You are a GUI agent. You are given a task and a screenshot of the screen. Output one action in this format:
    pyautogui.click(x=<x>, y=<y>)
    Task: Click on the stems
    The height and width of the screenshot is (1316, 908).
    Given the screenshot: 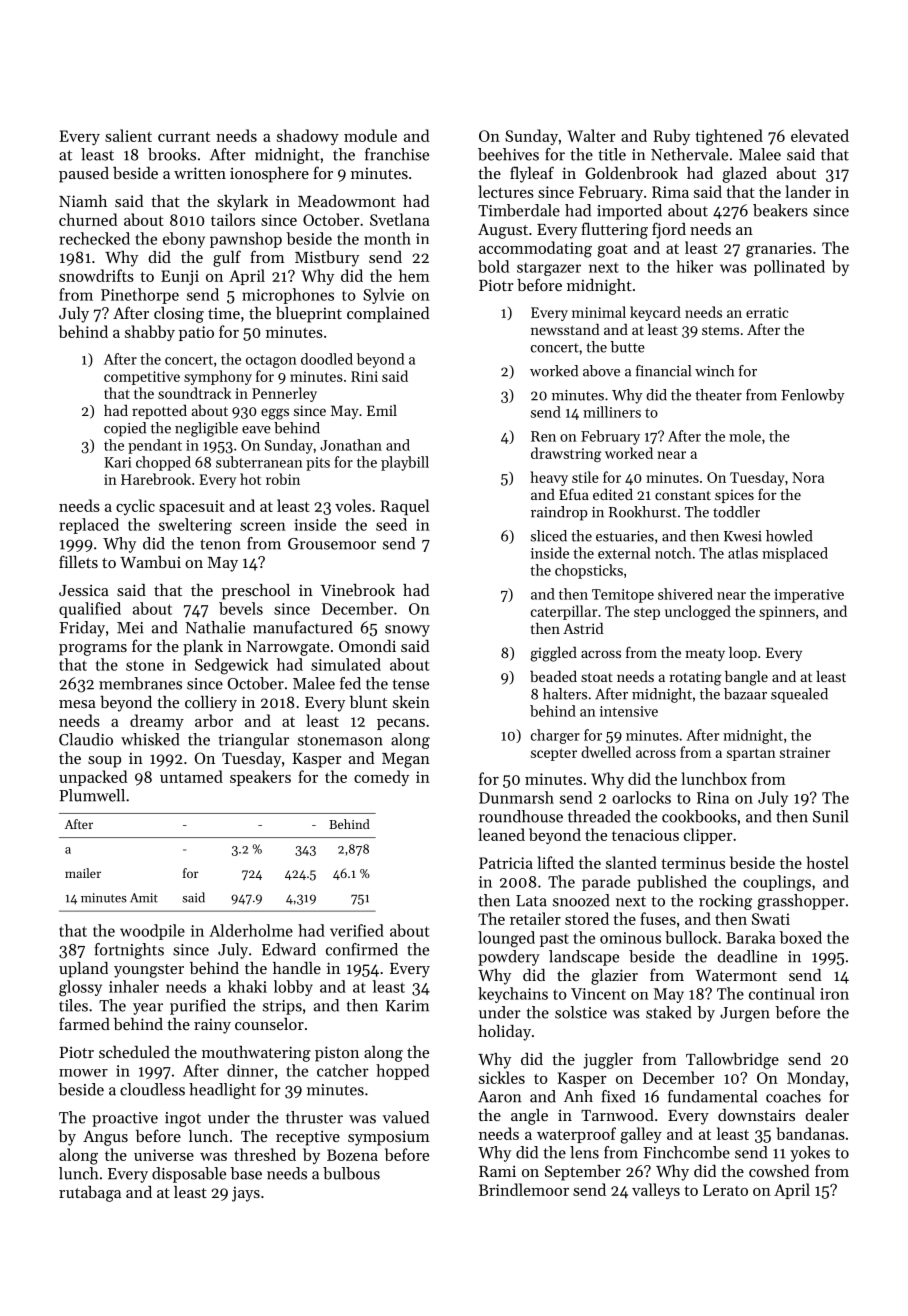 What is the action you would take?
    pyautogui.click(x=720, y=330)
